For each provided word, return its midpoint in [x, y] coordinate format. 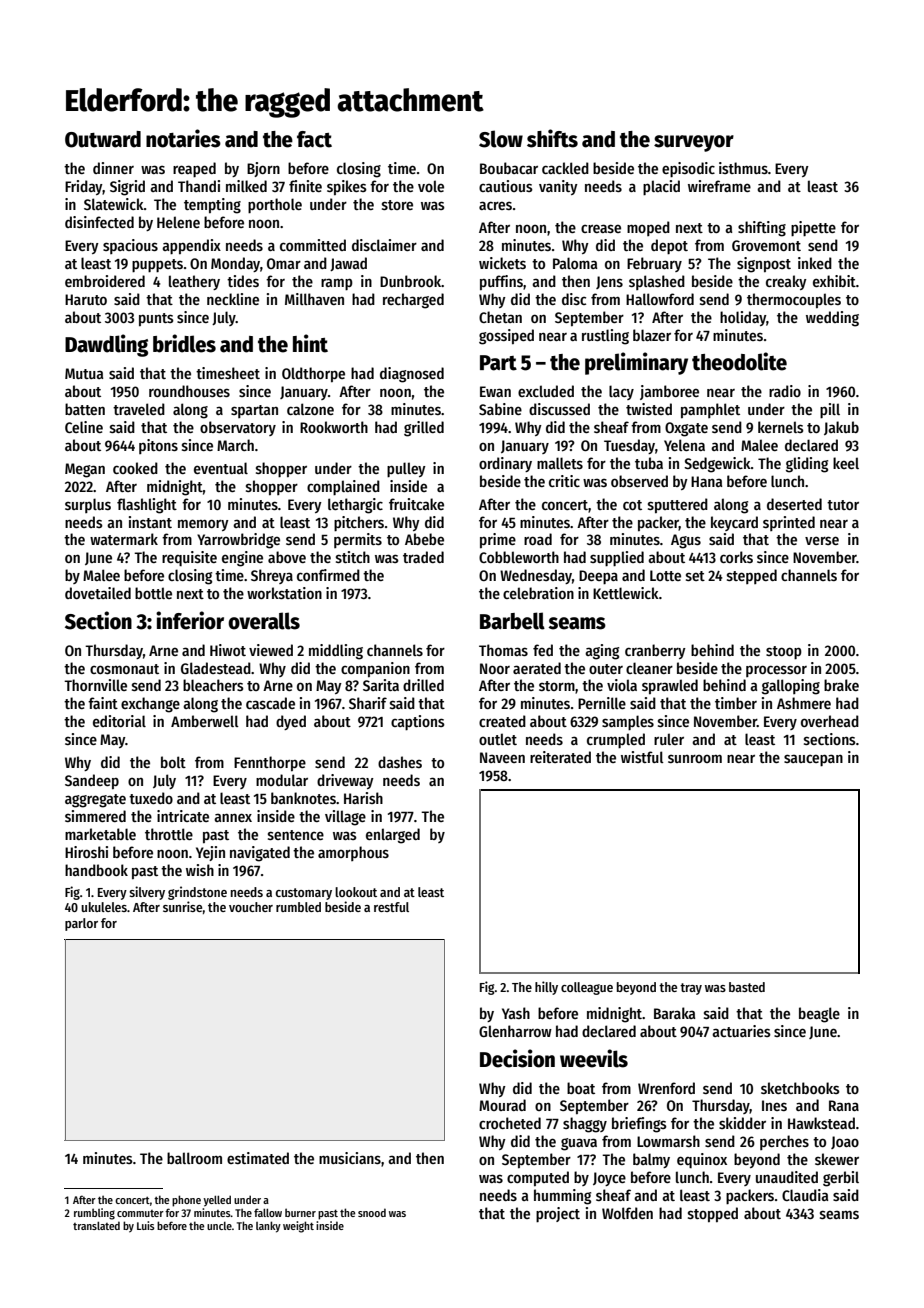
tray [691, 989]
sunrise [183, 906]
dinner [113, 168]
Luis [146, 1225]
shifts [552, 138]
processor [776, 671]
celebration [538, 593]
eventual [221, 468]
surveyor [694, 143]
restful [391, 907]
